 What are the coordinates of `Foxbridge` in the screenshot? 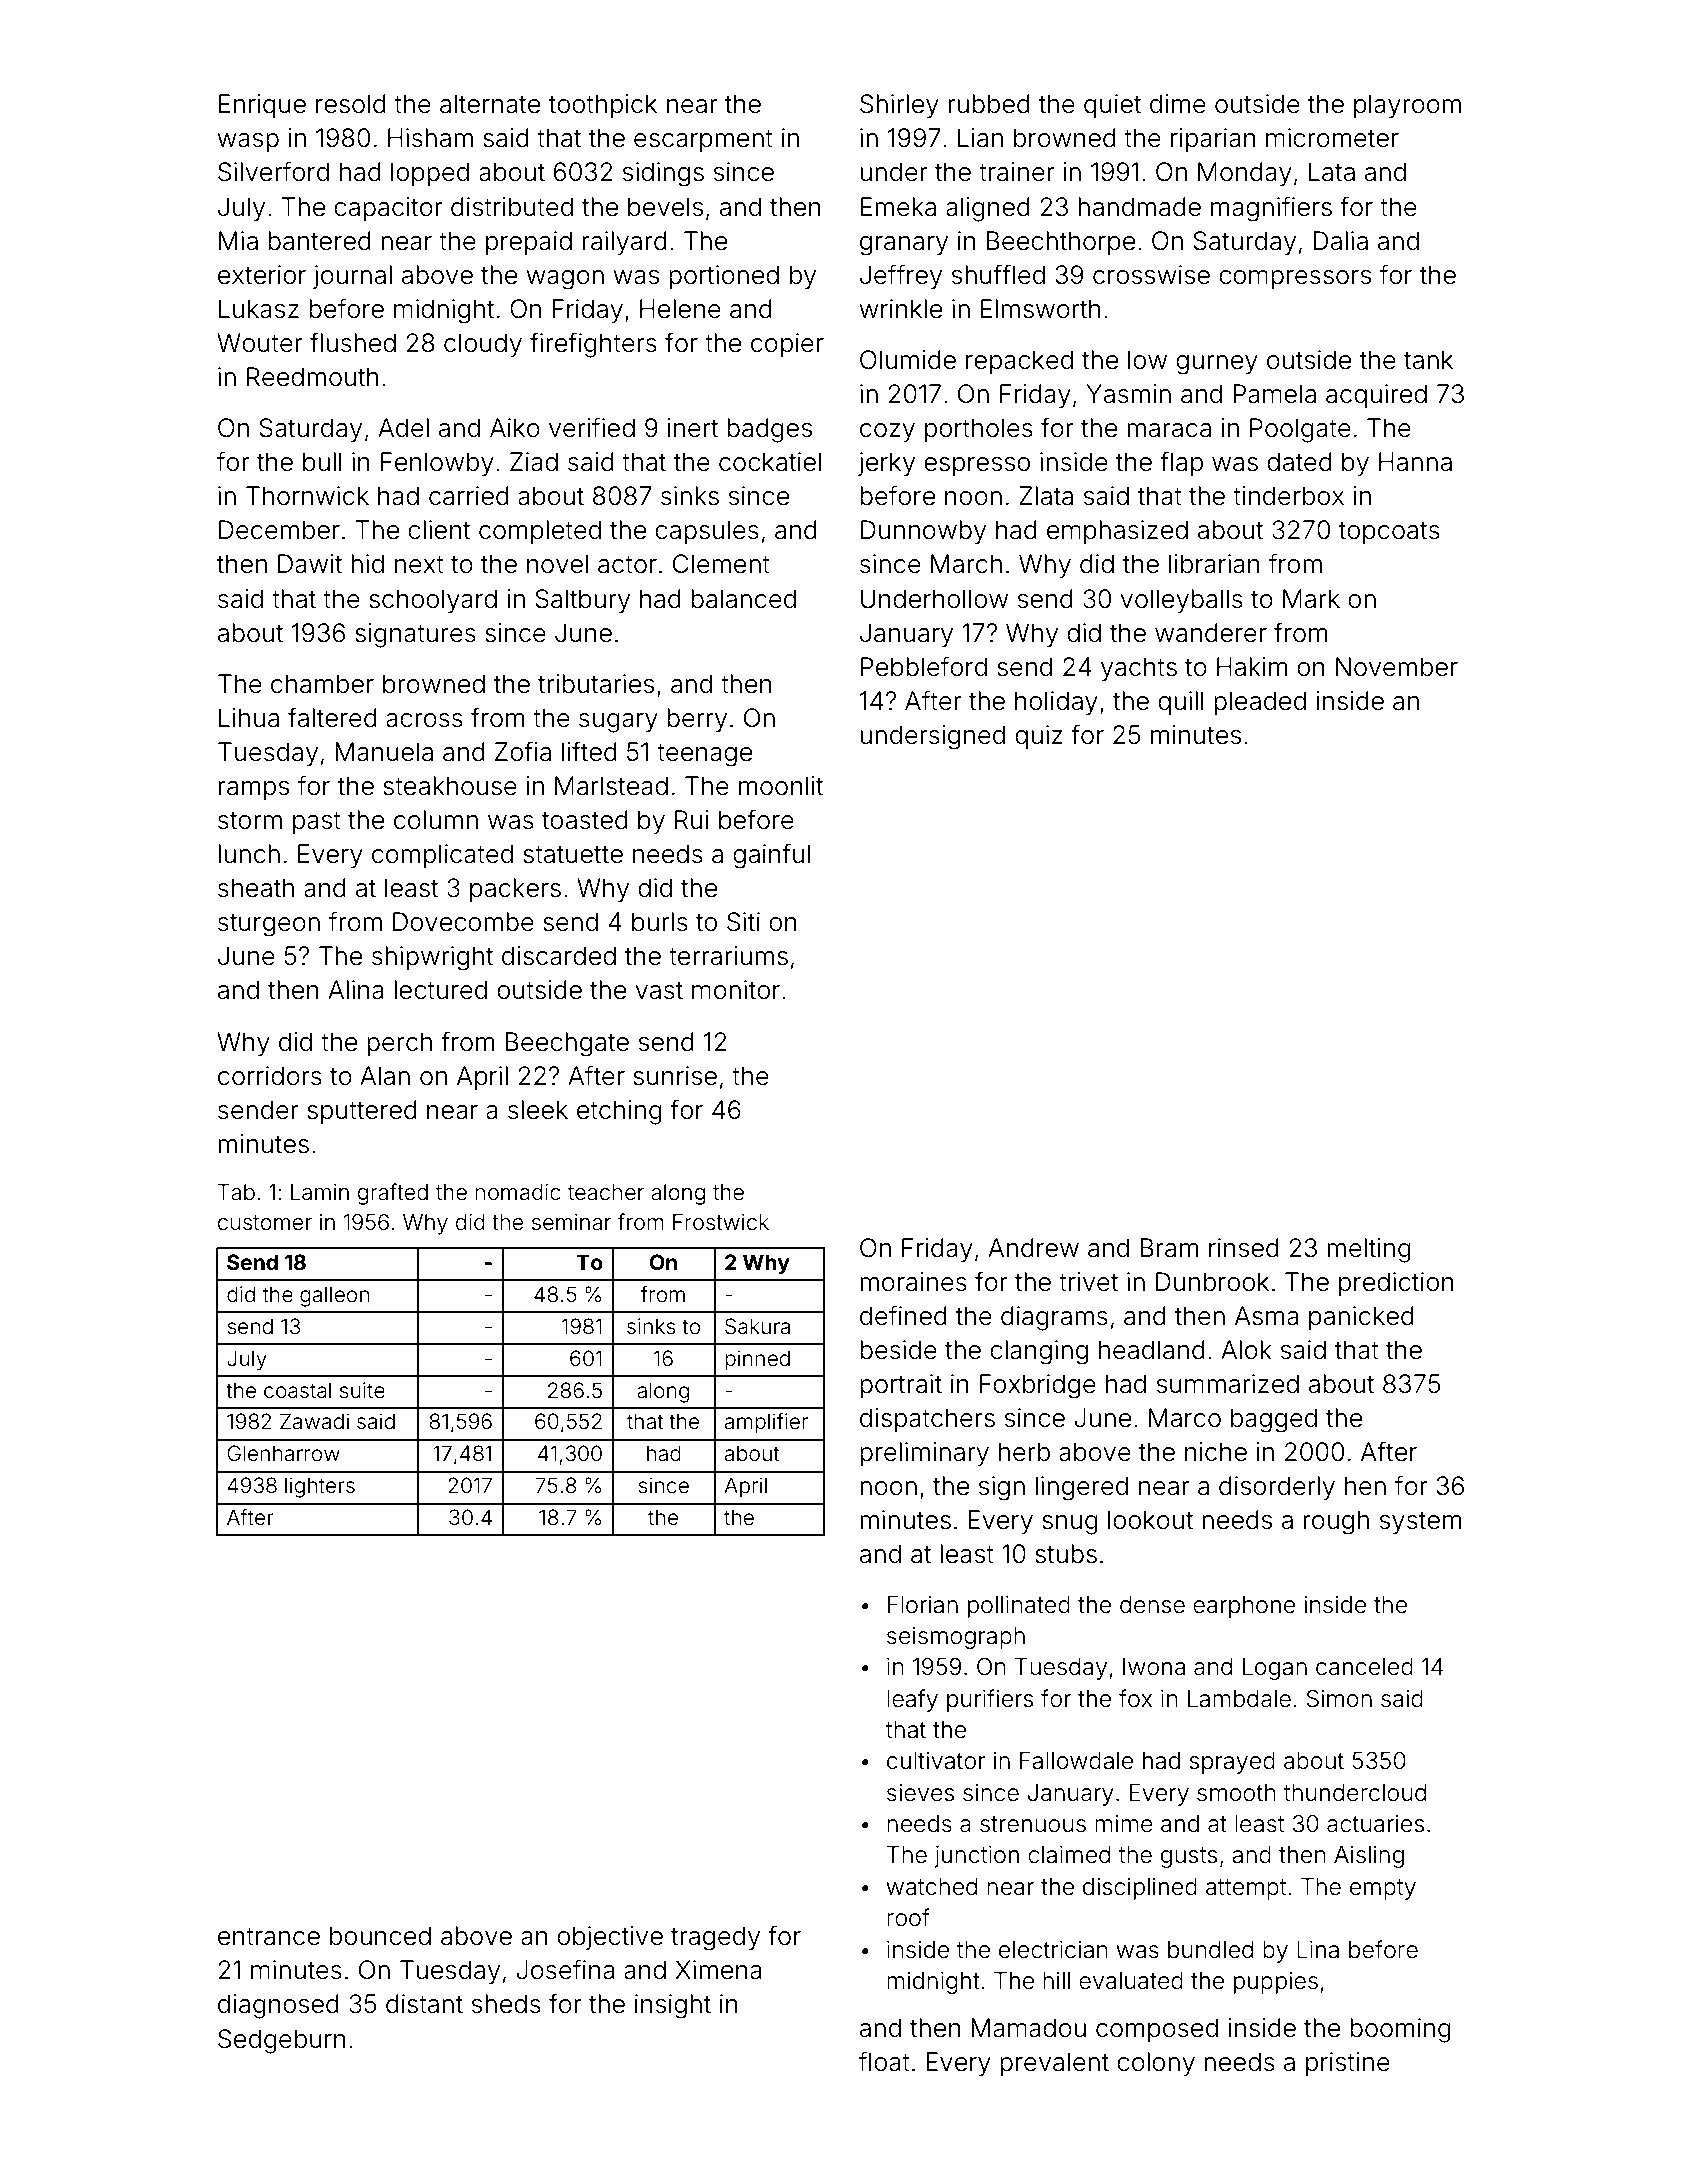 It's located at (1038, 1386).
